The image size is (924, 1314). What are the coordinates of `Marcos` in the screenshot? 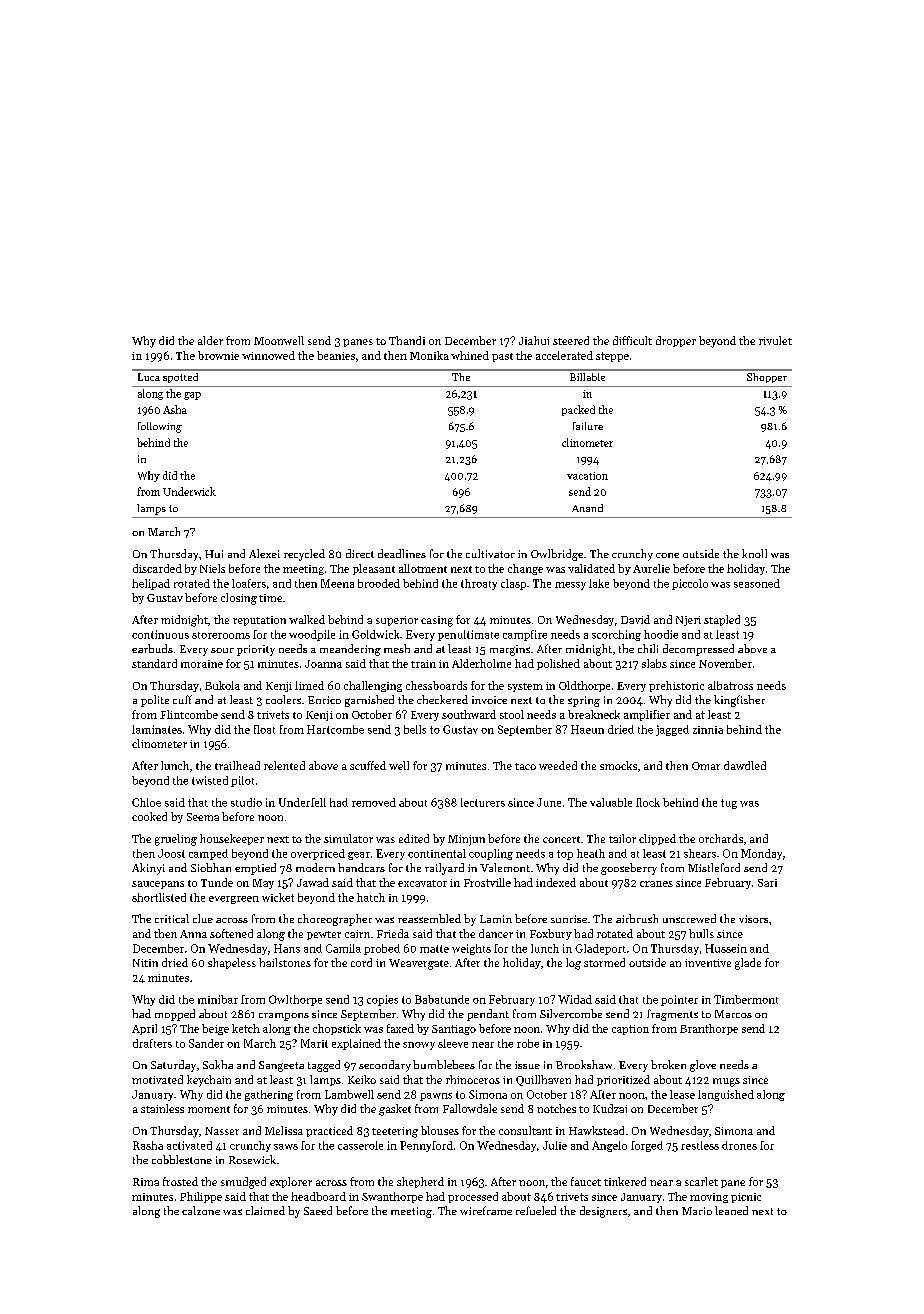 It's located at (733, 1014).
